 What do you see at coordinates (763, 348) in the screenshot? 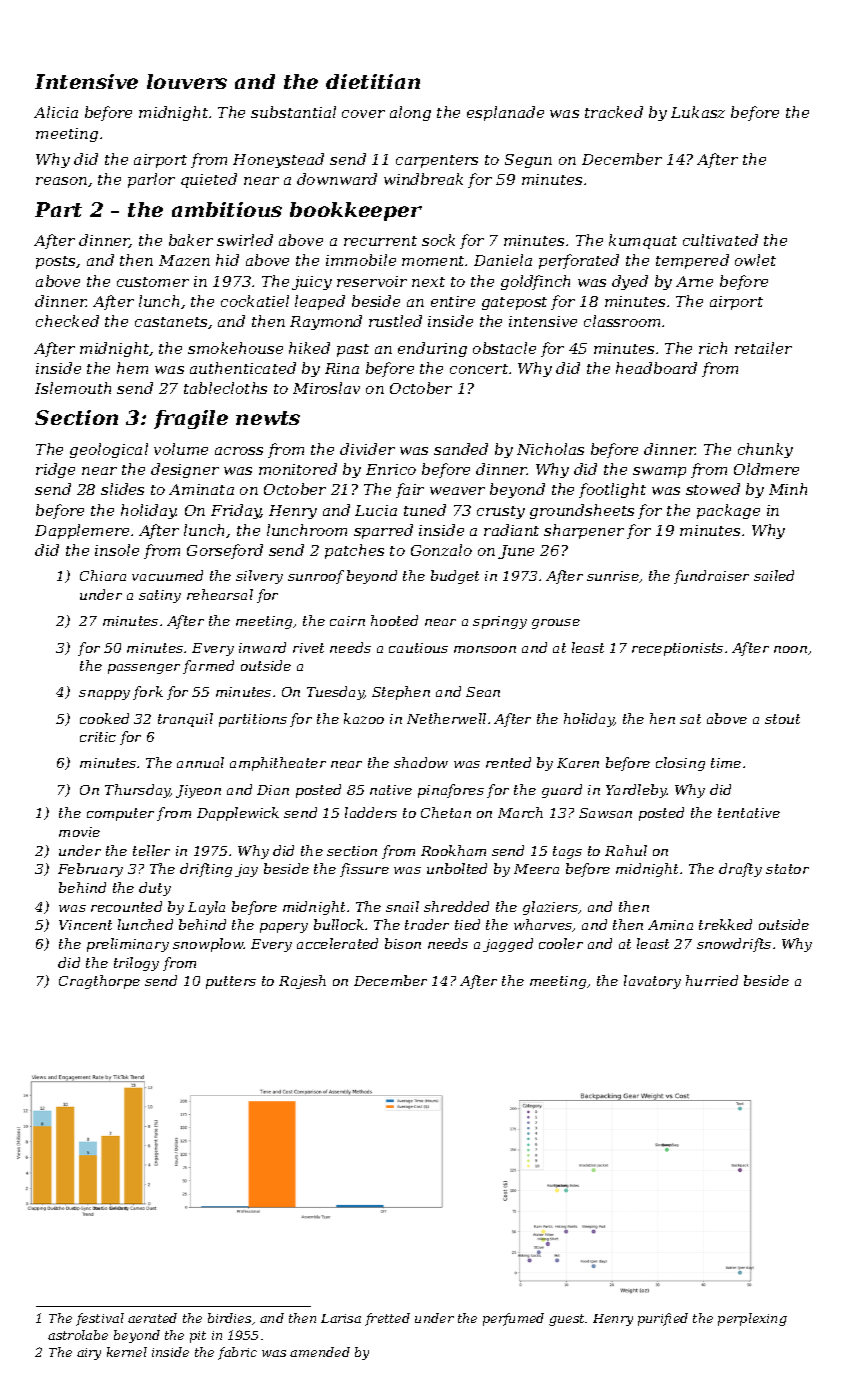
I see `retailer` at bounding box center [763, 348].
